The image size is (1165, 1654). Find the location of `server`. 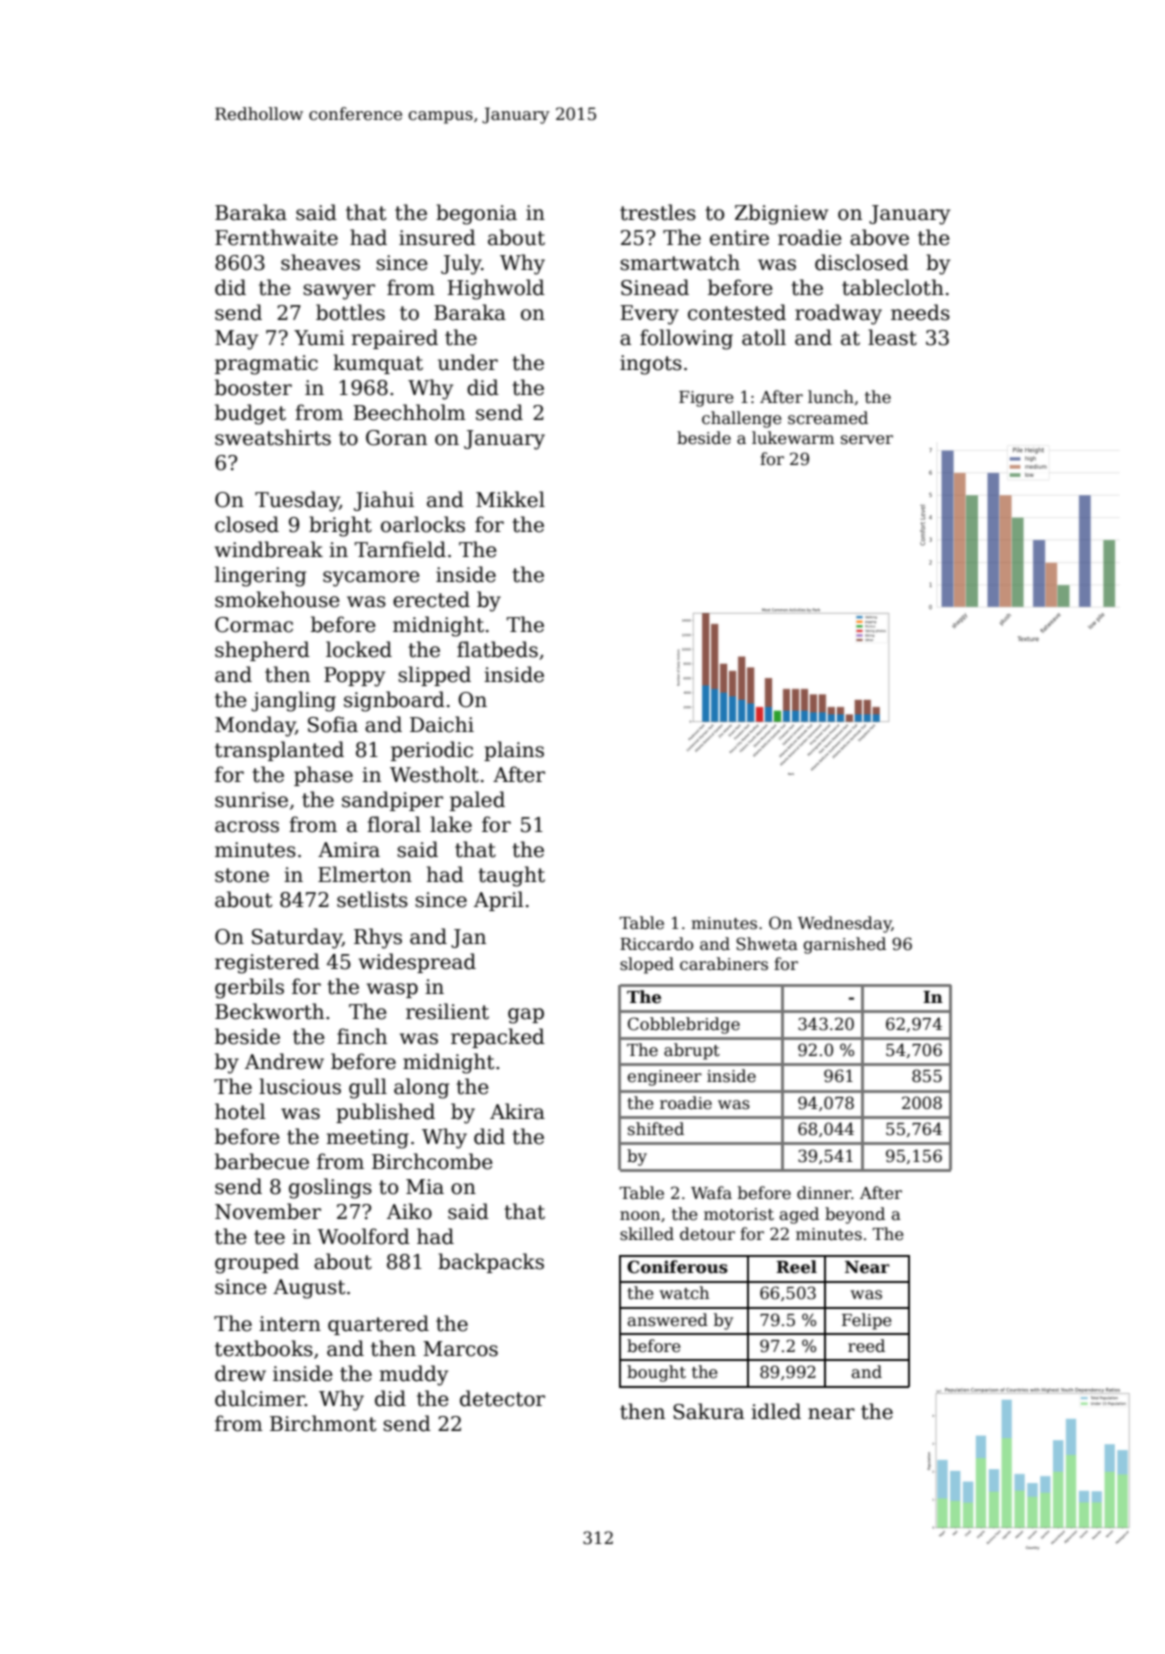

server is located at coordinates (867, 440).
